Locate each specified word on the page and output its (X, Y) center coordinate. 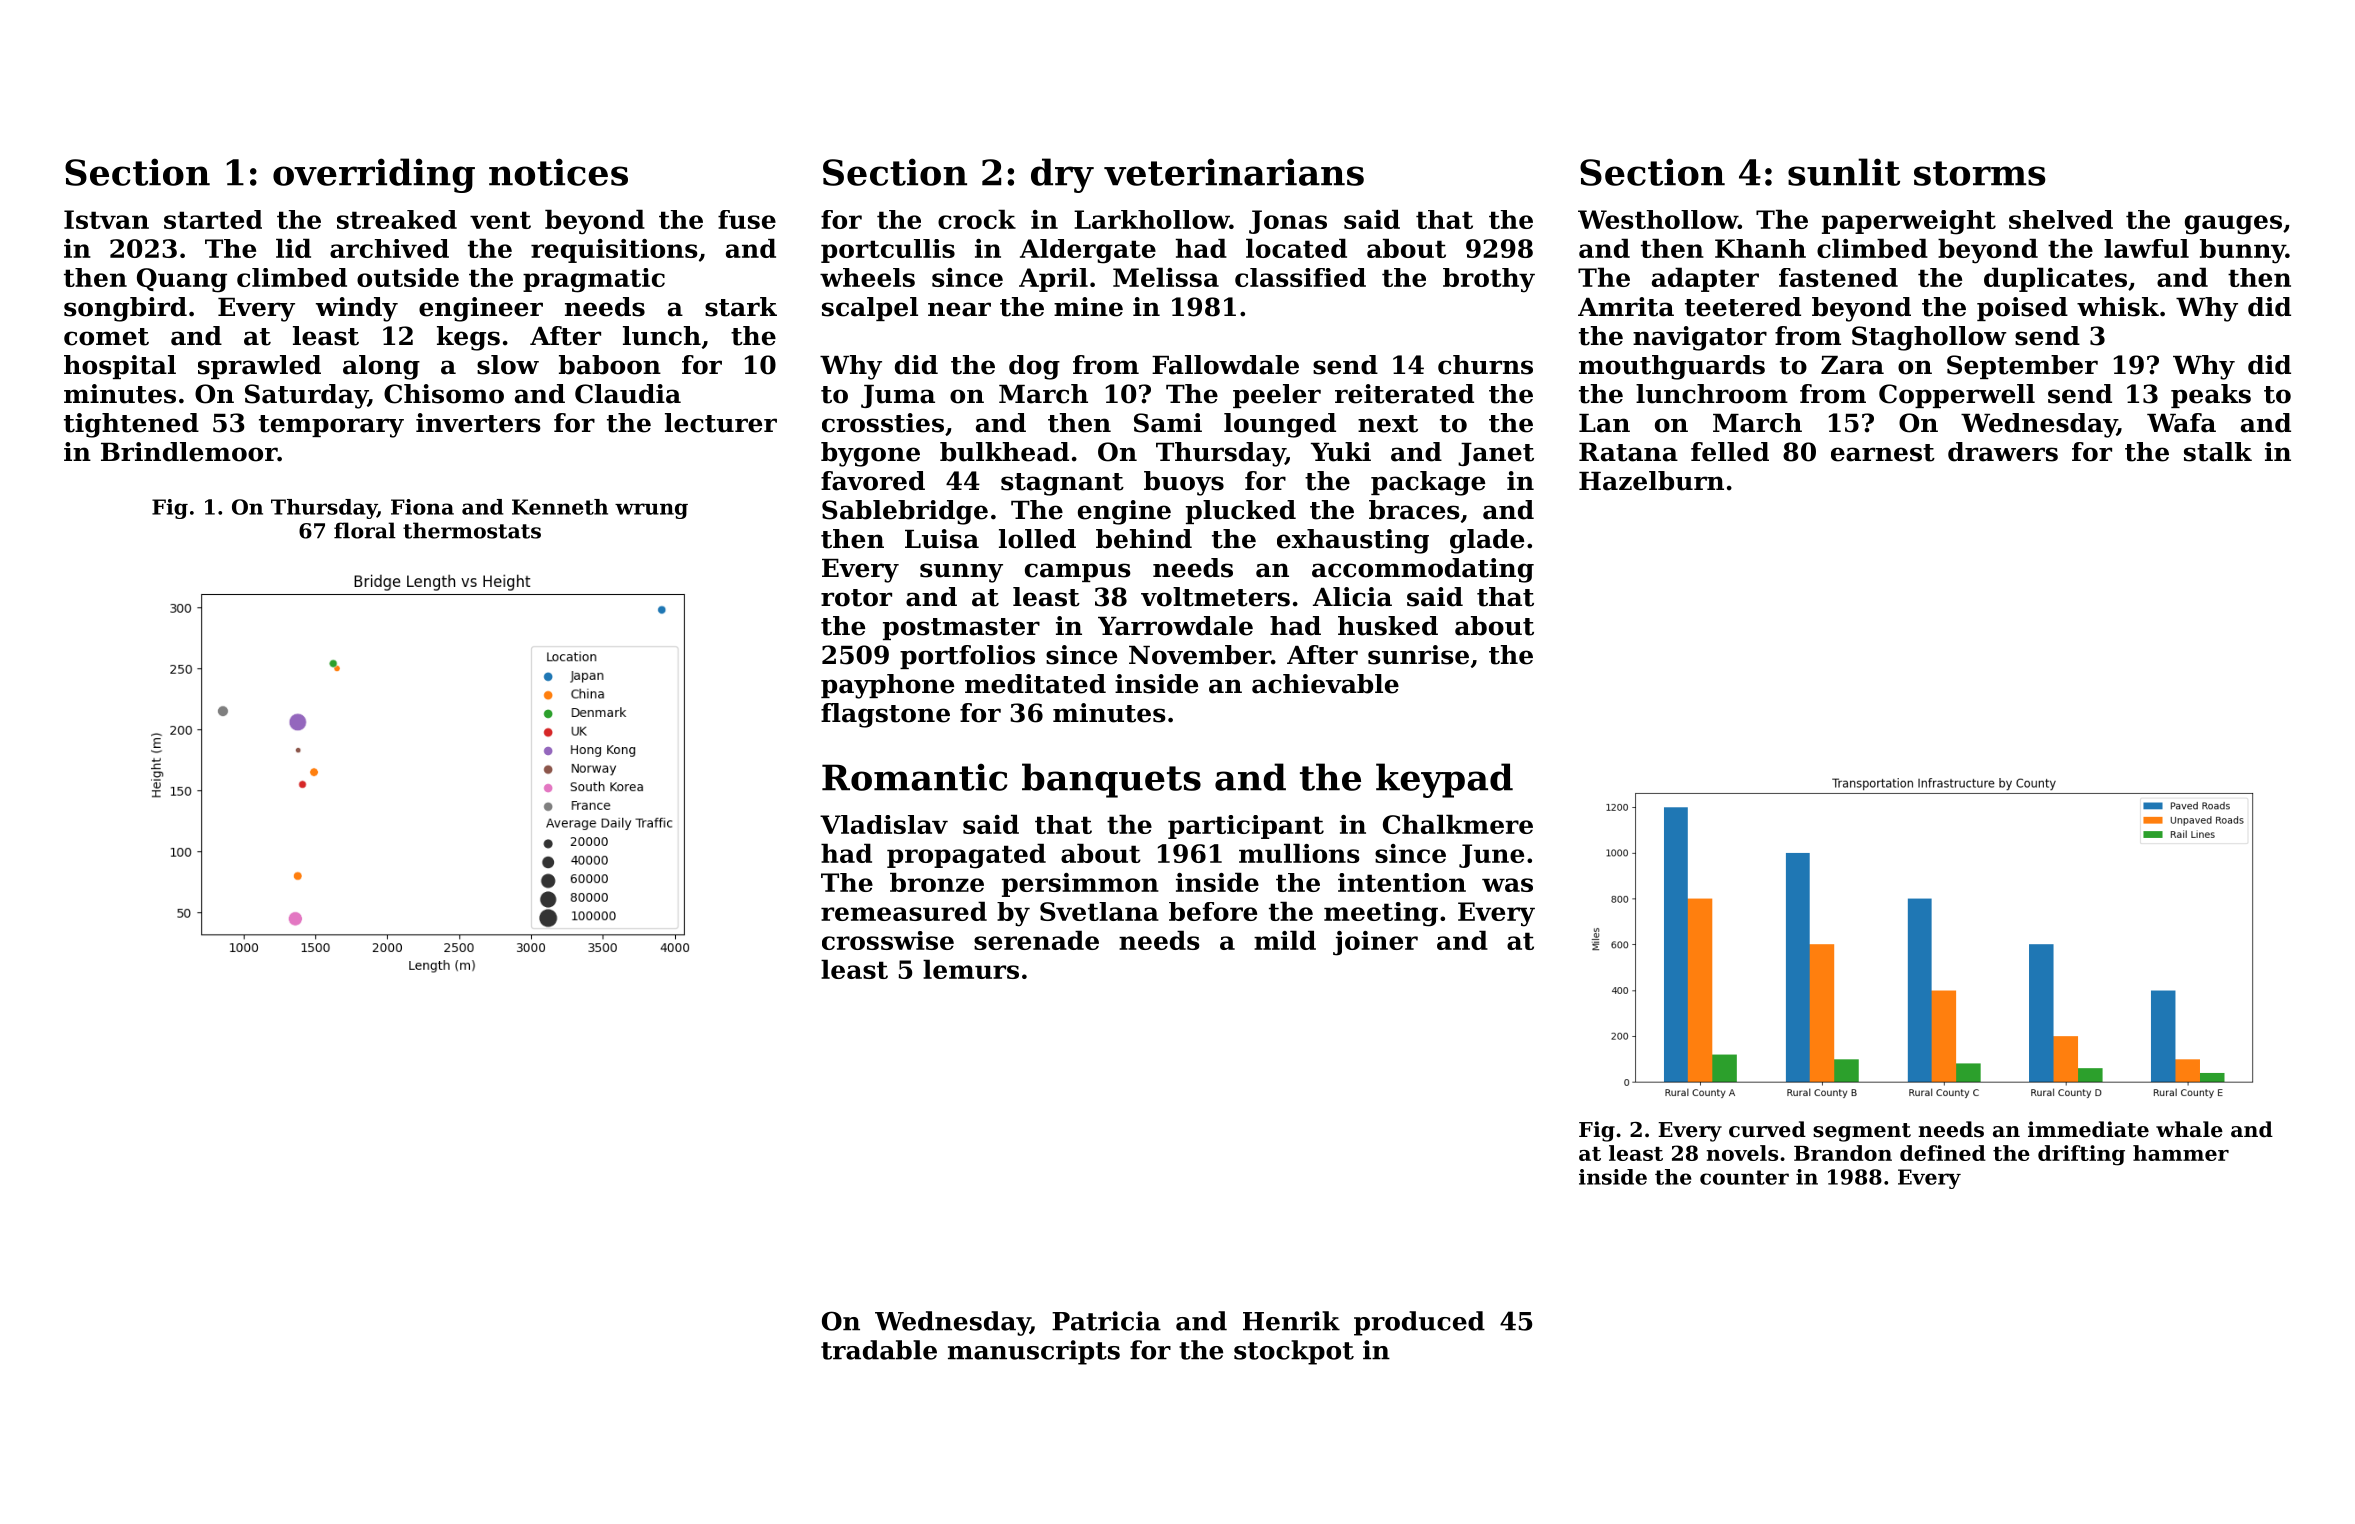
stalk (2218, 452)
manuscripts (1034, 1352)
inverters (478, 423)
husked (1388, 626)
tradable (879, 1350)
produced (1419, 1323)
